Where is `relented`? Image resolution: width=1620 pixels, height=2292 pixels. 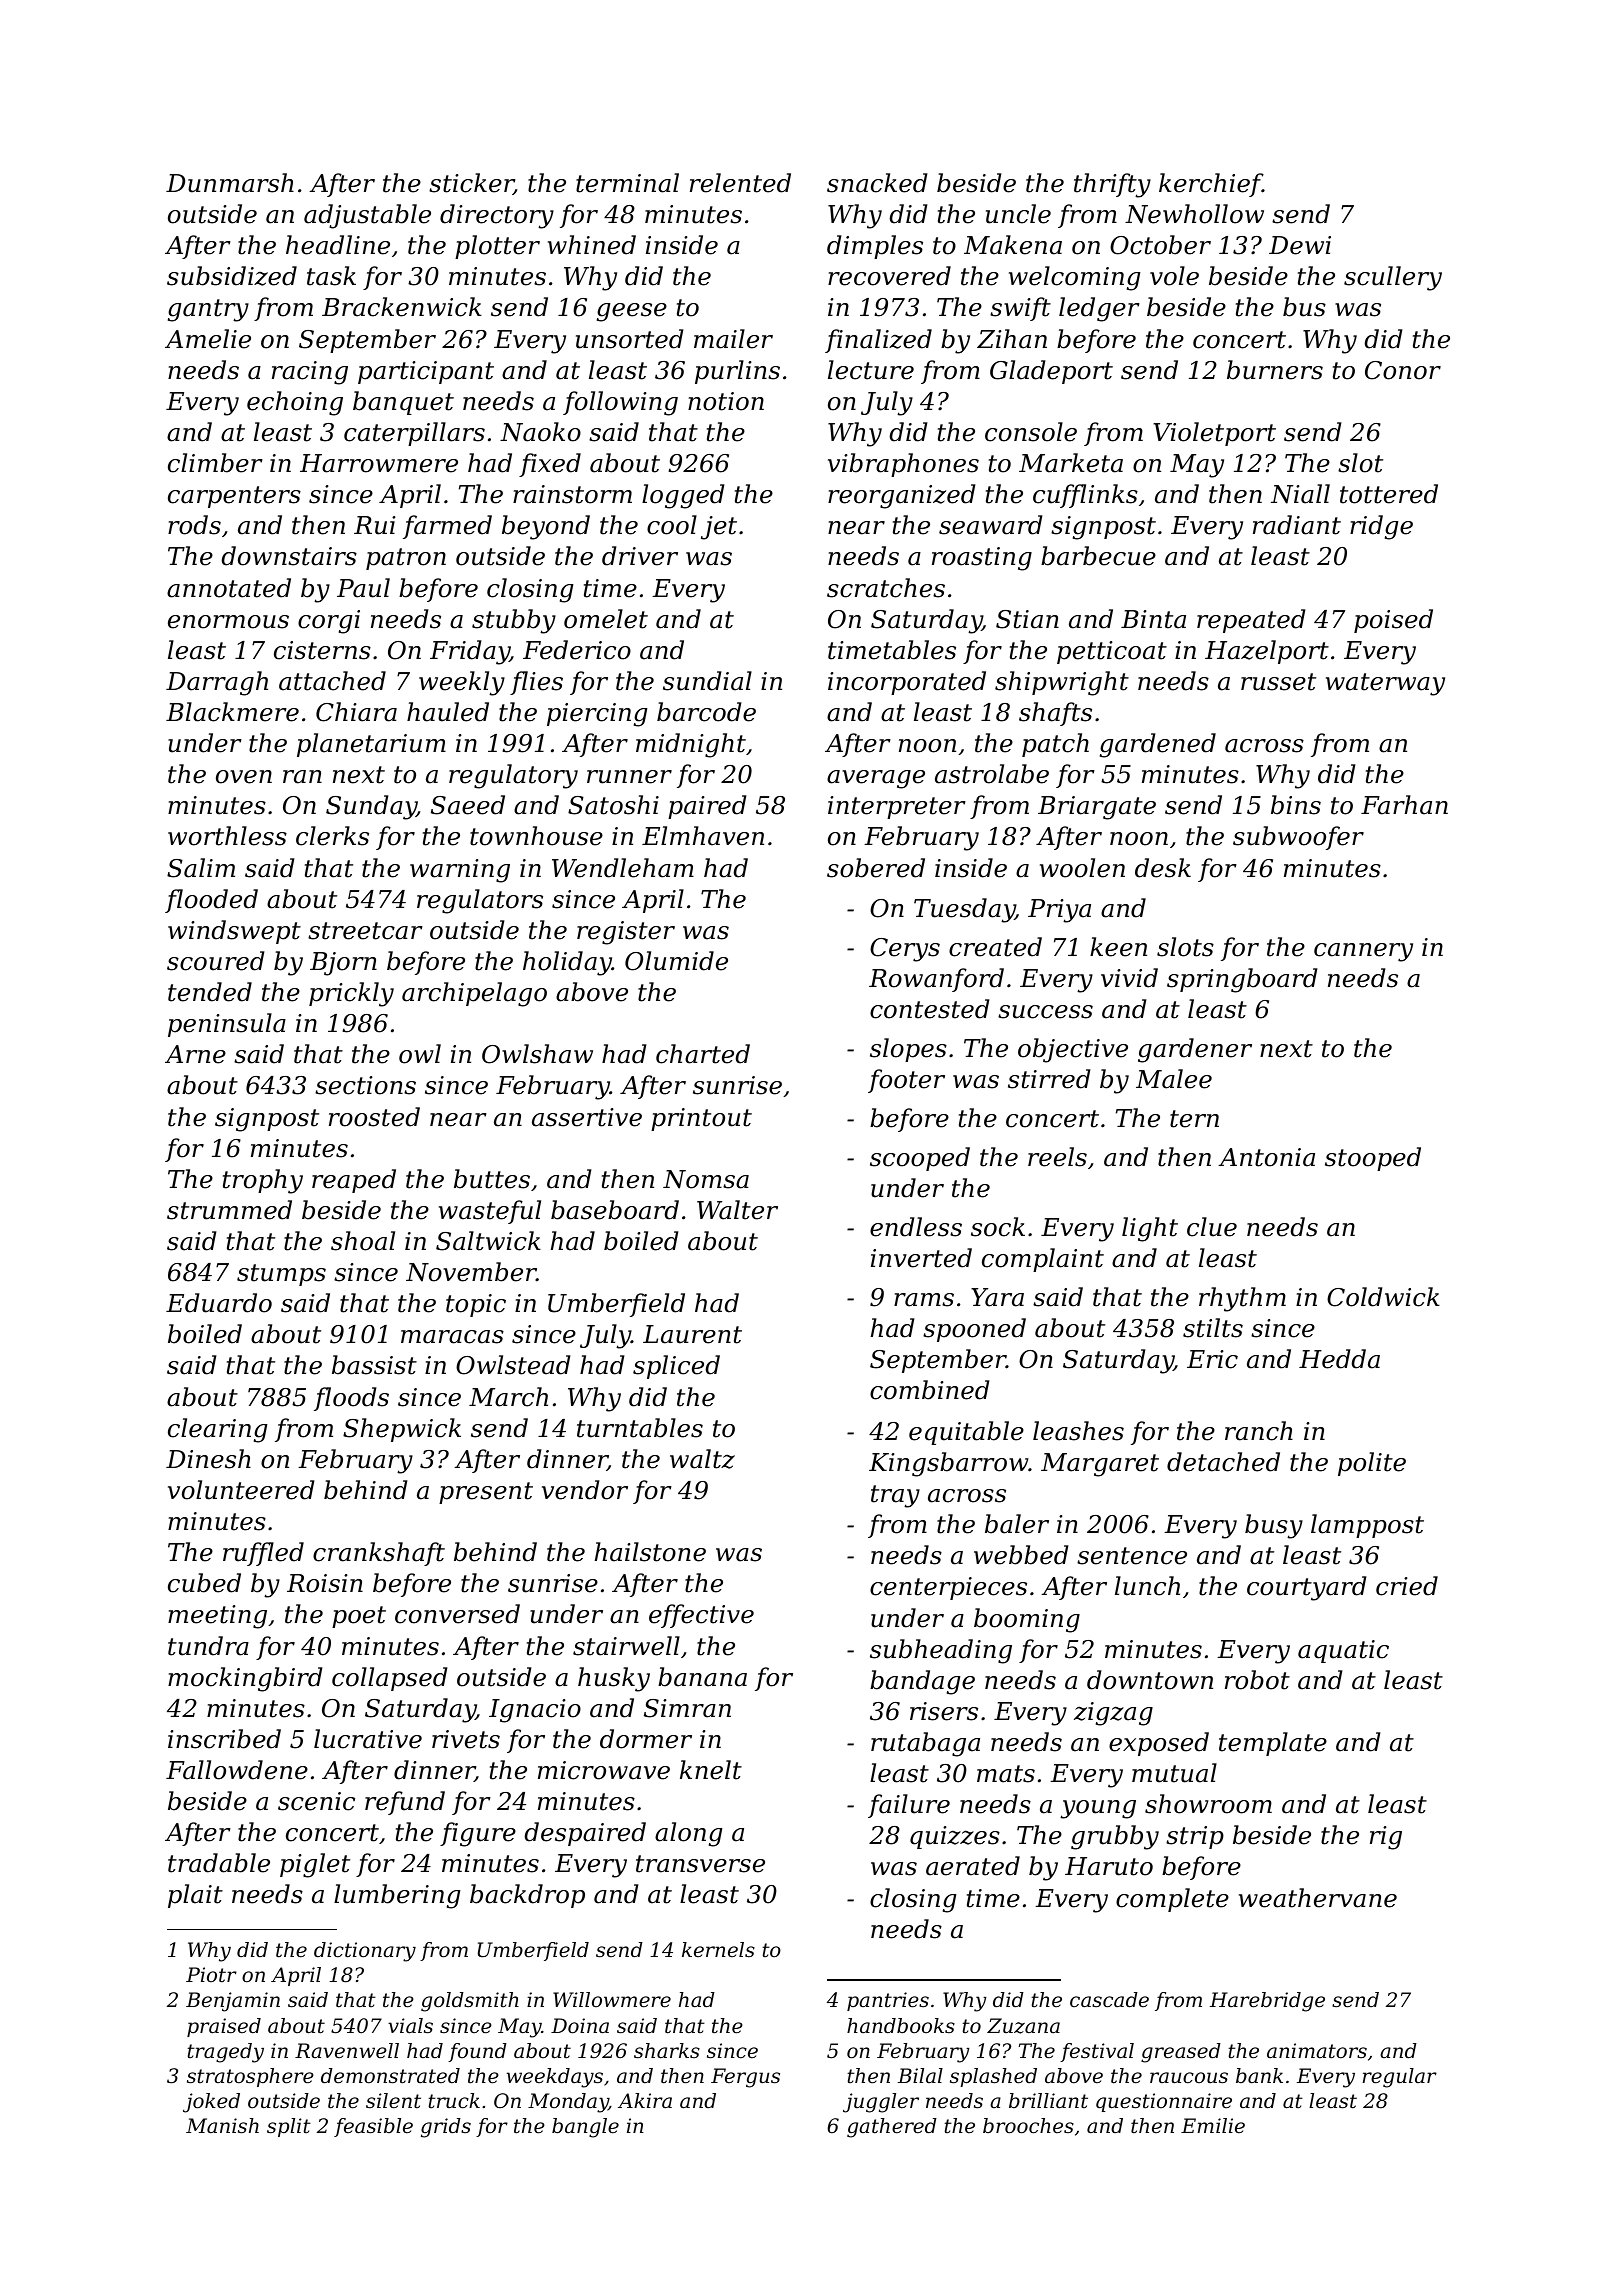
relented is located at coordinates (740, 183).
